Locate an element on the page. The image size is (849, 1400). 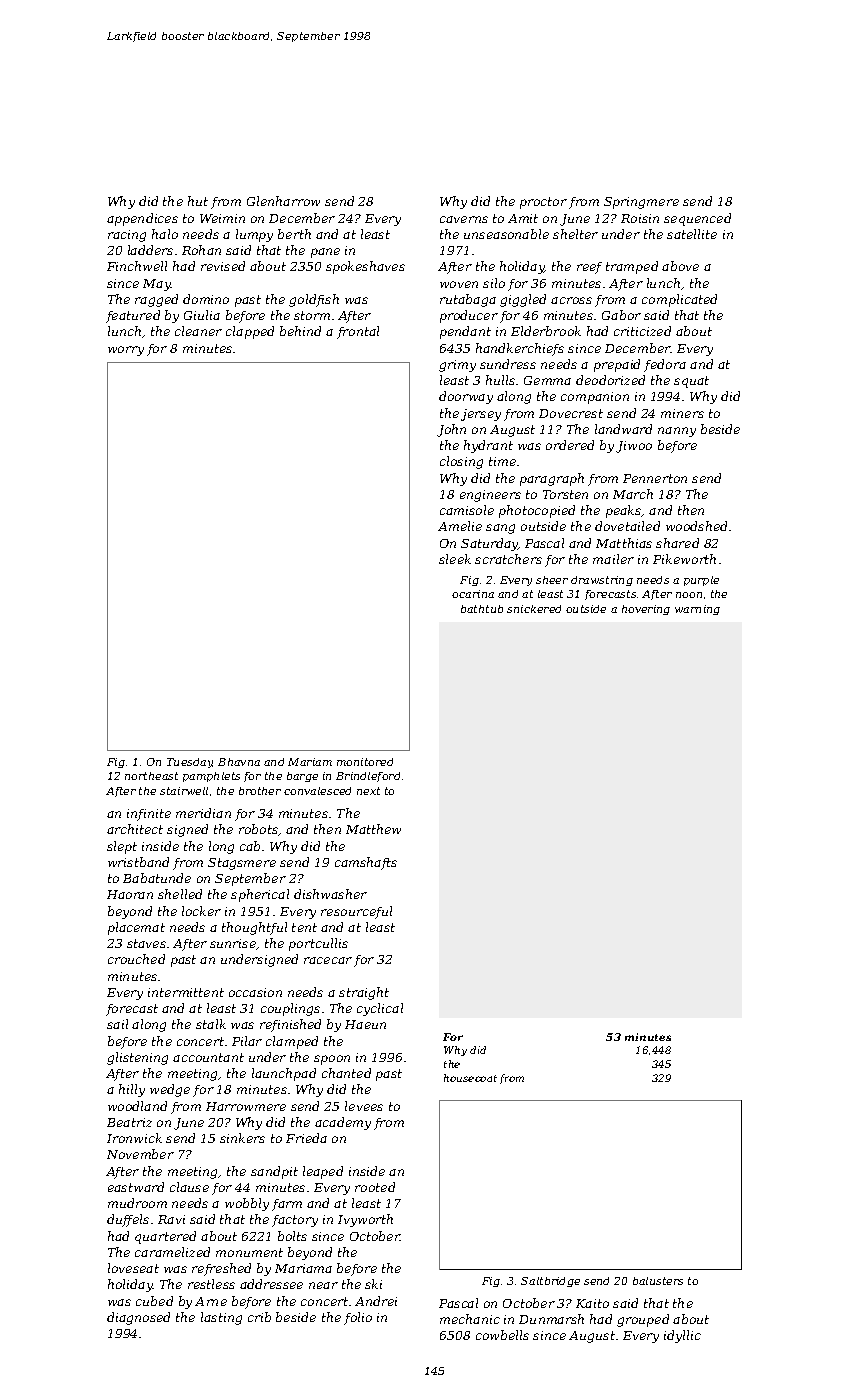
purple is located at coordinates (701, 581).
